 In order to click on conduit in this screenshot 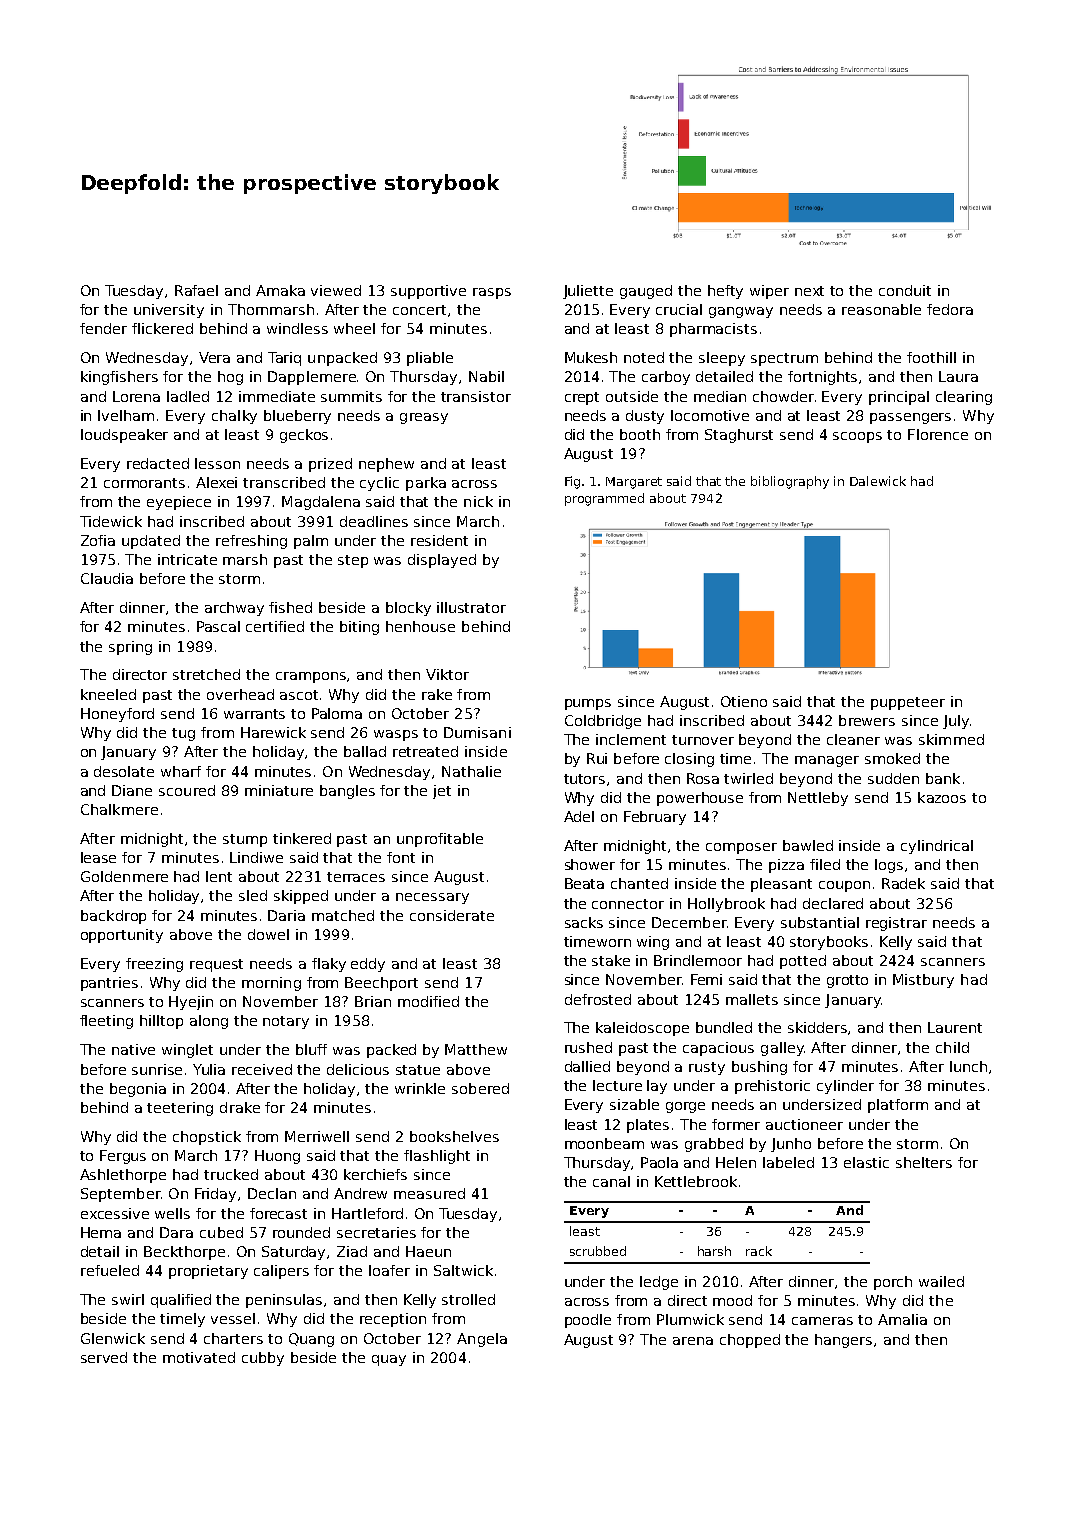, I will do `click(905, 290)`.
